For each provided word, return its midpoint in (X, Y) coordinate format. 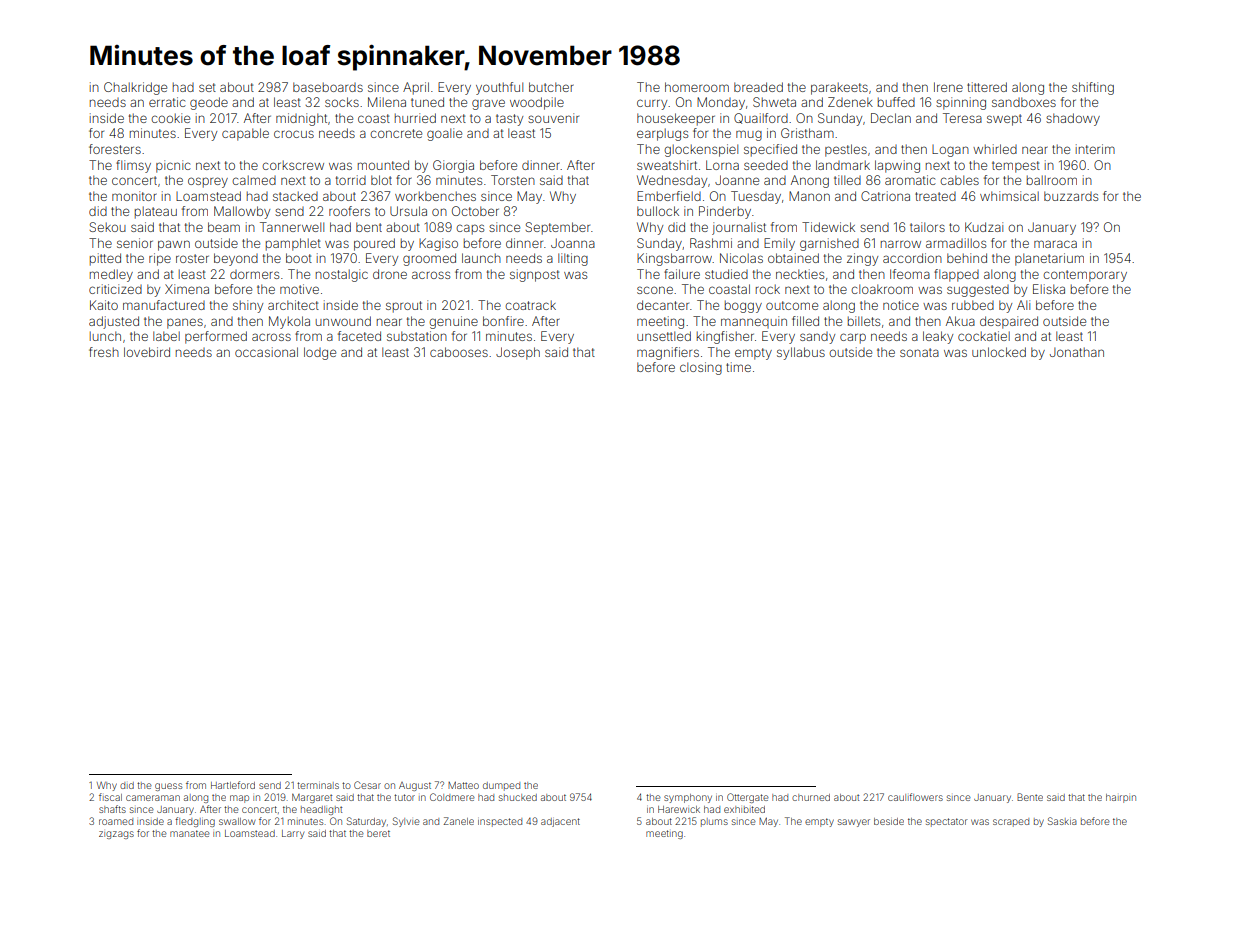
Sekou (107, 227)
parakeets (839, 88)
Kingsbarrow (674, 259)
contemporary (1085, 276)
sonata (919, 352)
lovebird (147, 352)
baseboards (328, 87)
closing (701, 368)
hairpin (1121, 798)
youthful (499, 88)
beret (378, 833)
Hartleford (233, 785)
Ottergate (748, 798)
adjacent (560, 822)
